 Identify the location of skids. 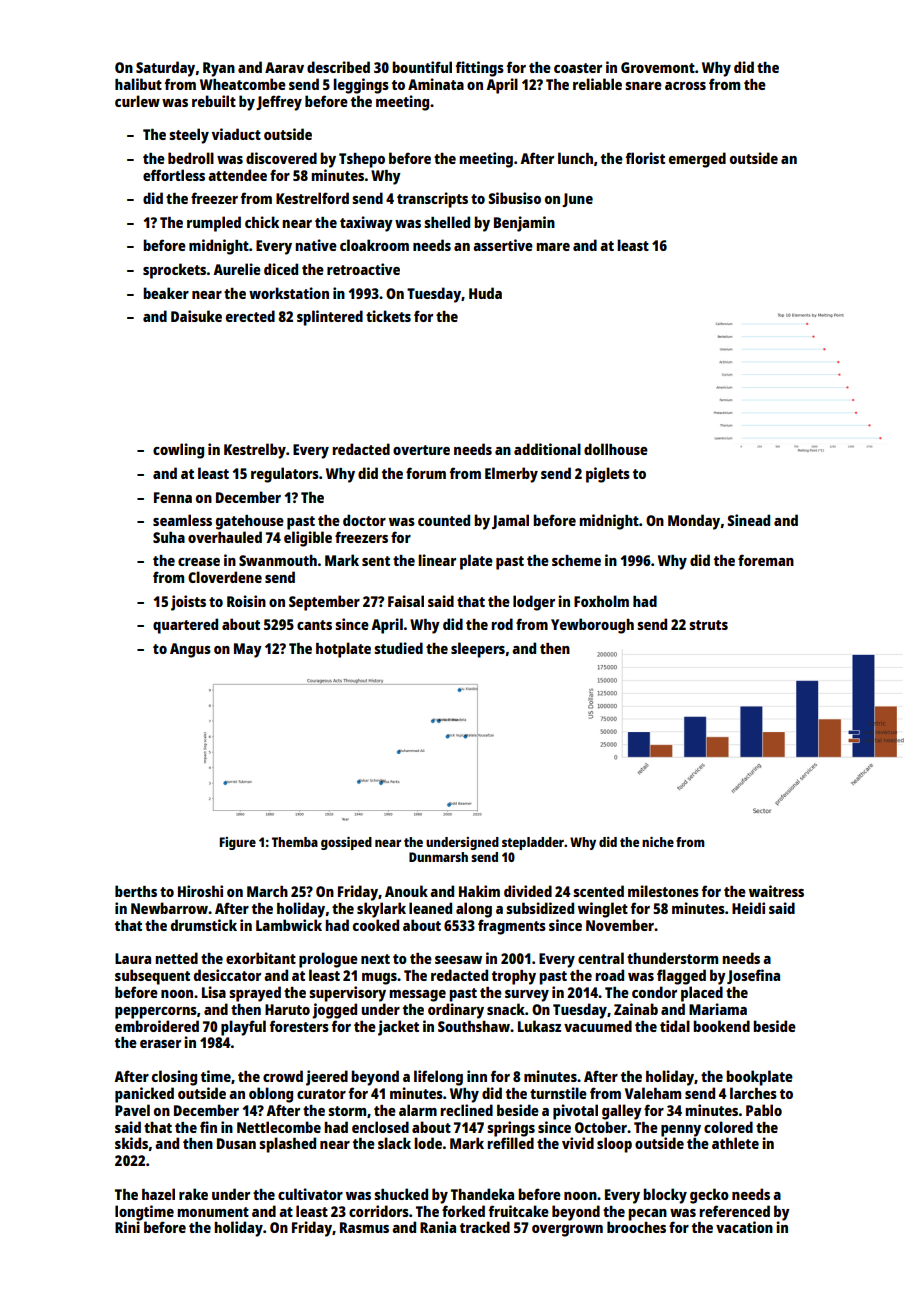
(131, 1143).
